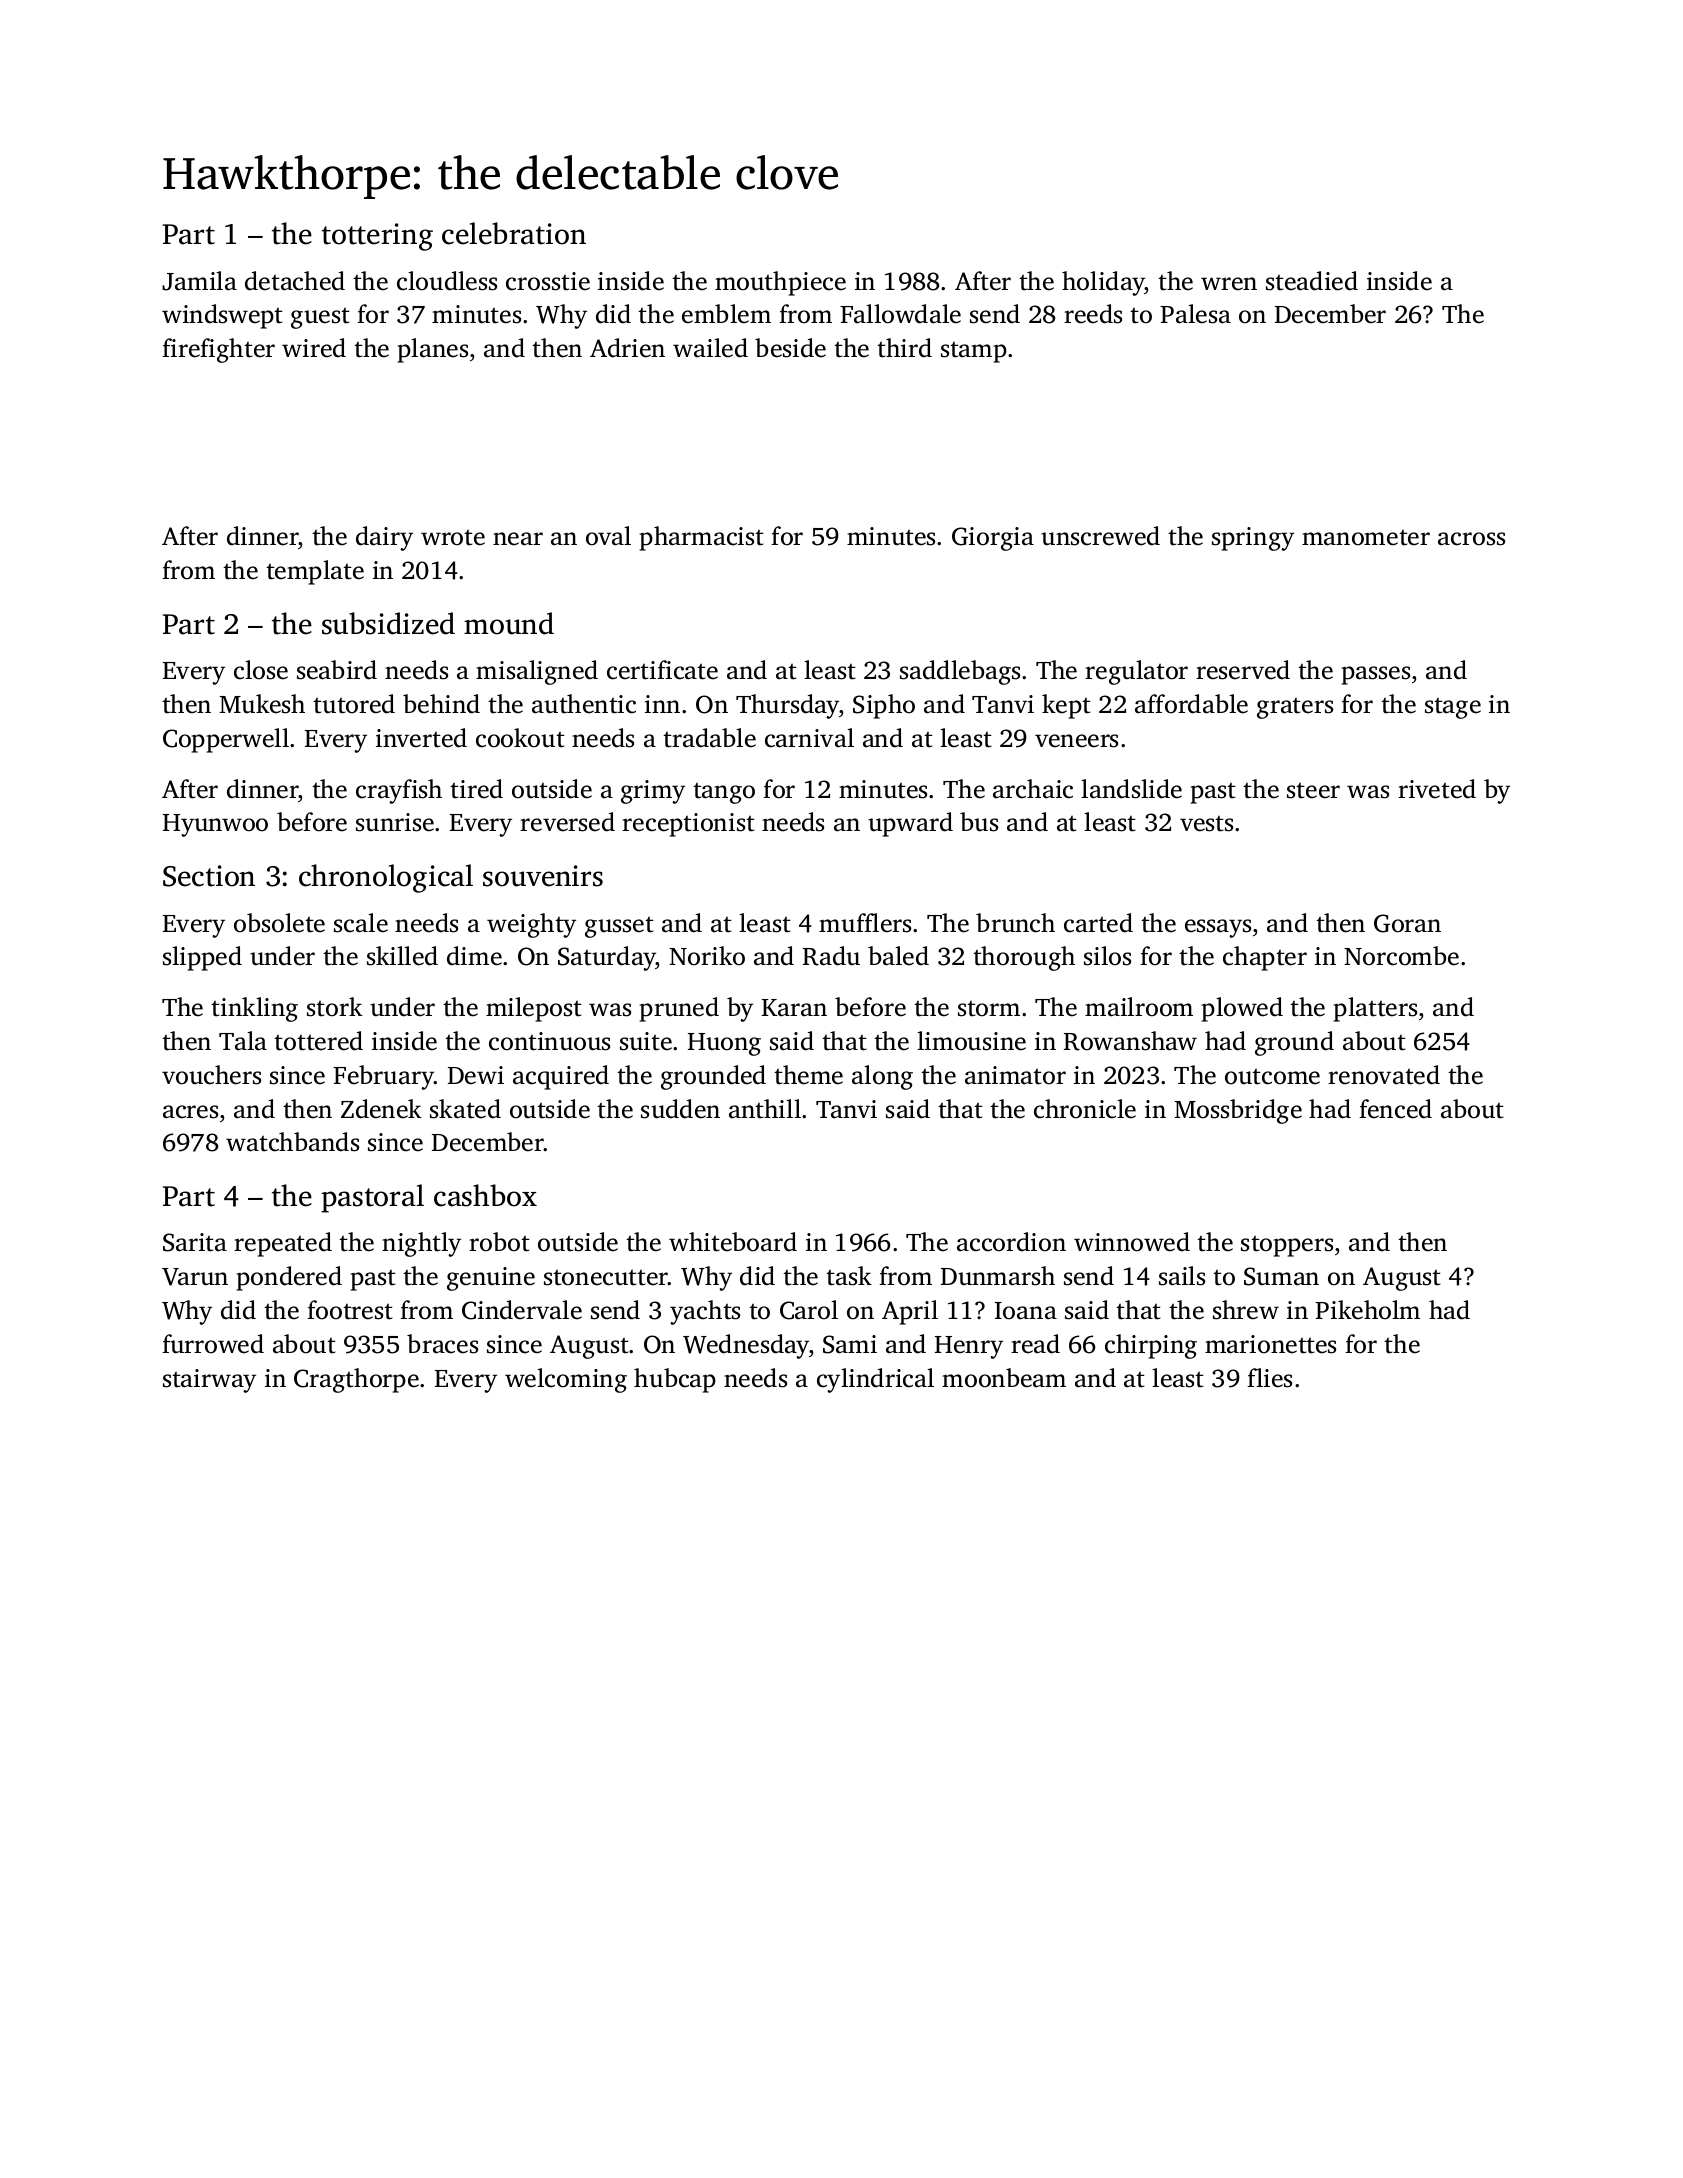 This screenshot has width=1683, height=2178. I want to click on cylindrical, so click(875, 1380).
